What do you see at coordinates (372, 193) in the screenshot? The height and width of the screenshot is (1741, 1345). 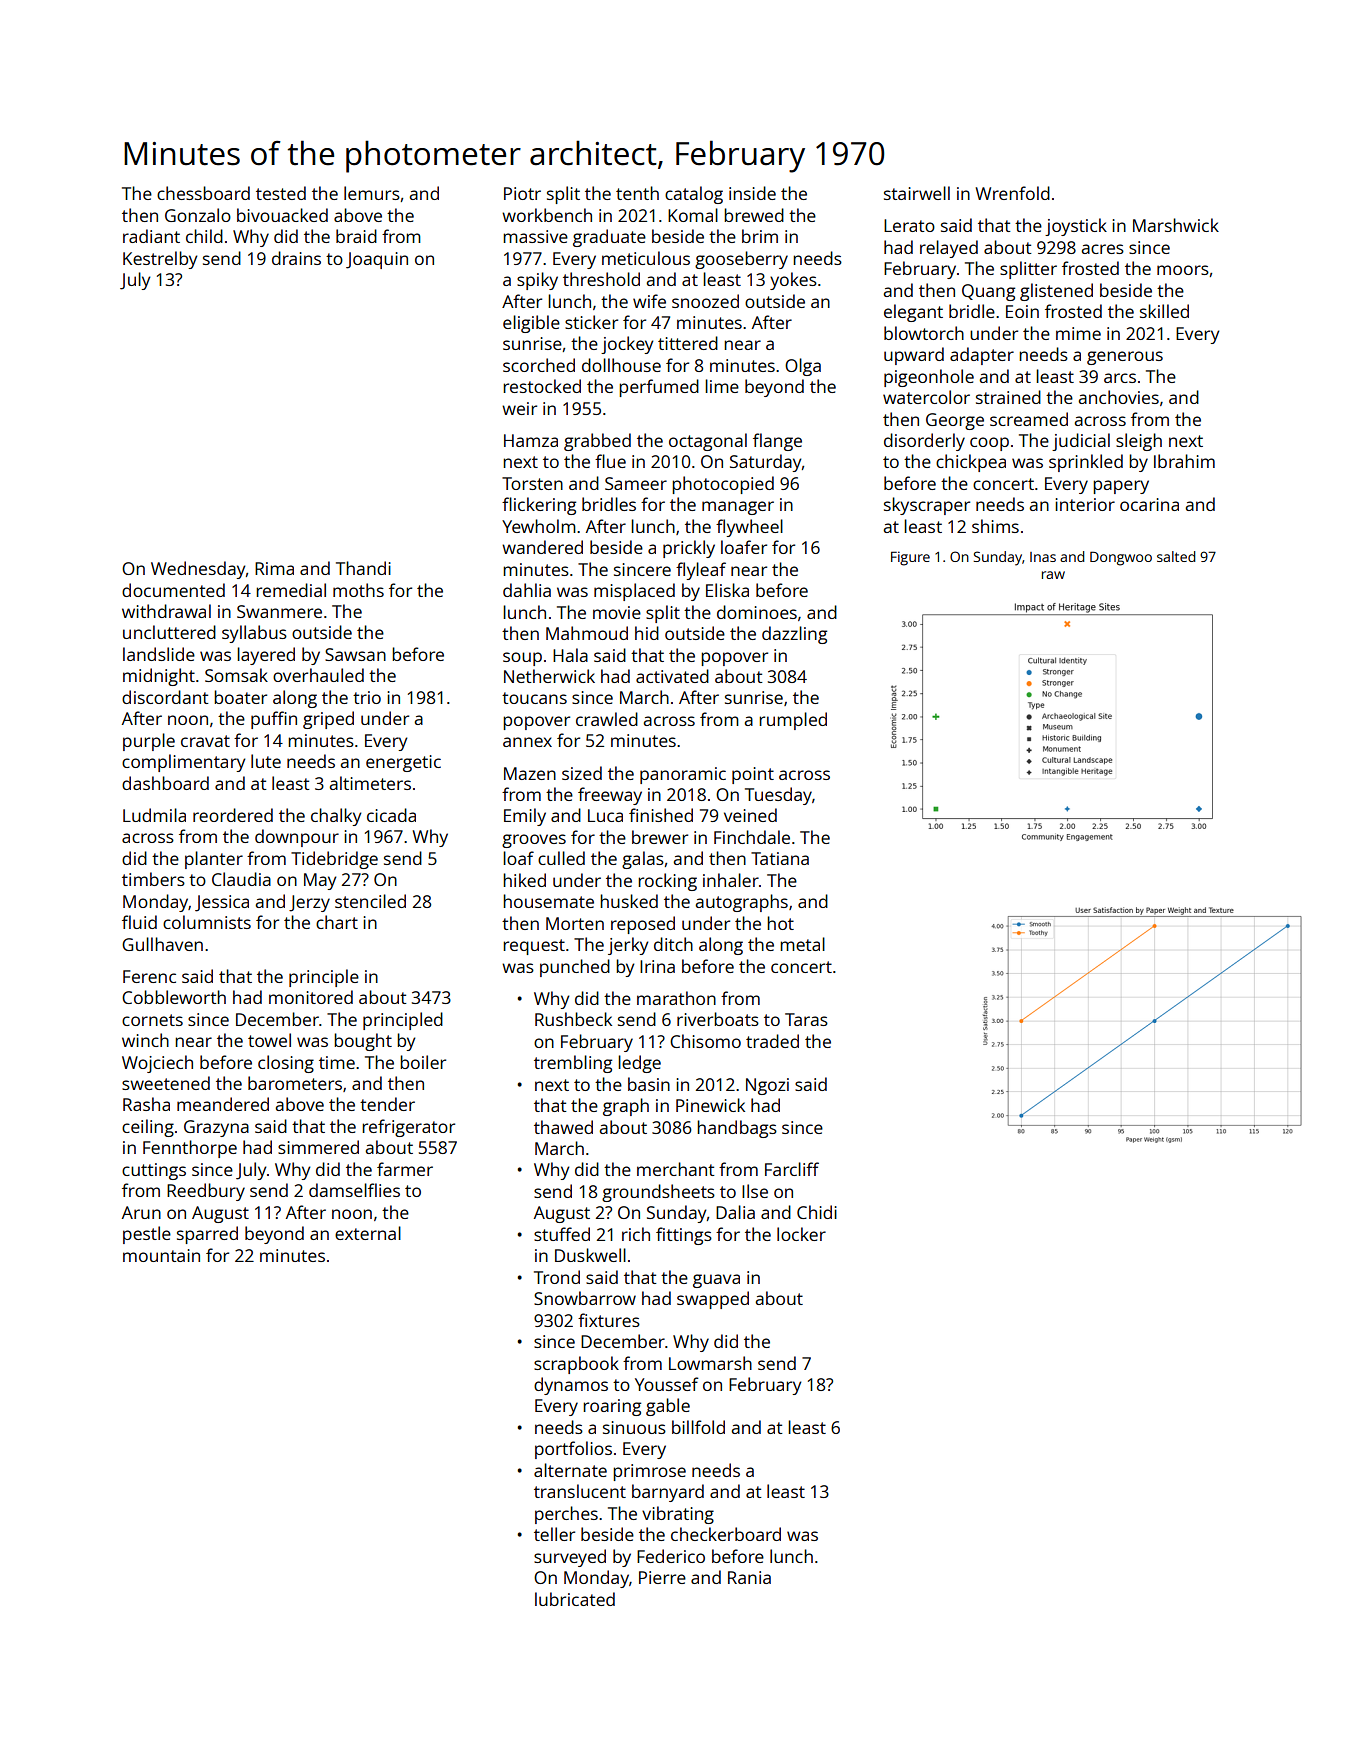 I see `lemurs` at bounding box center [372, 193].
